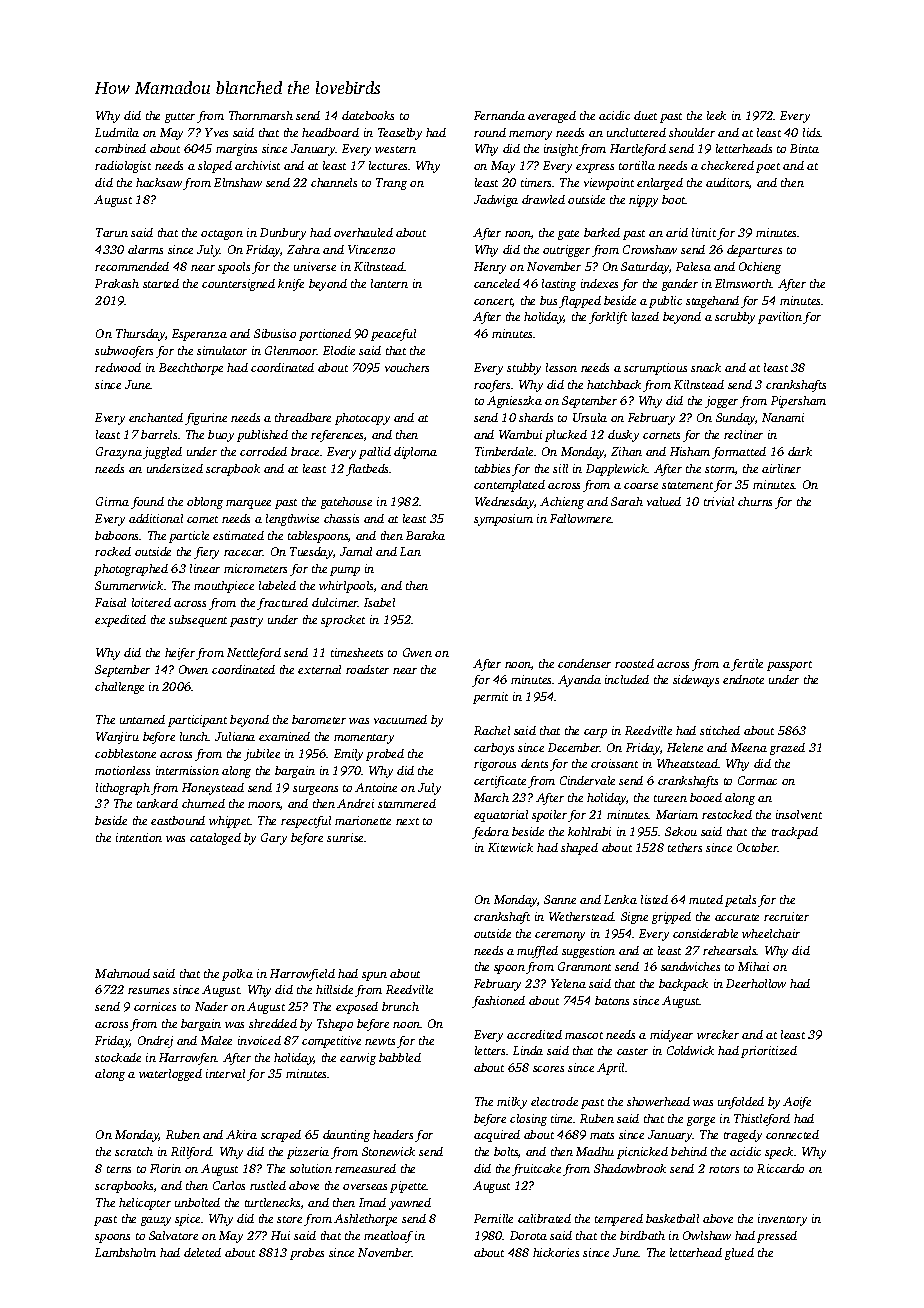 The image size is (924, 1308). I want to click on Ochieng, so click(760, 268).
